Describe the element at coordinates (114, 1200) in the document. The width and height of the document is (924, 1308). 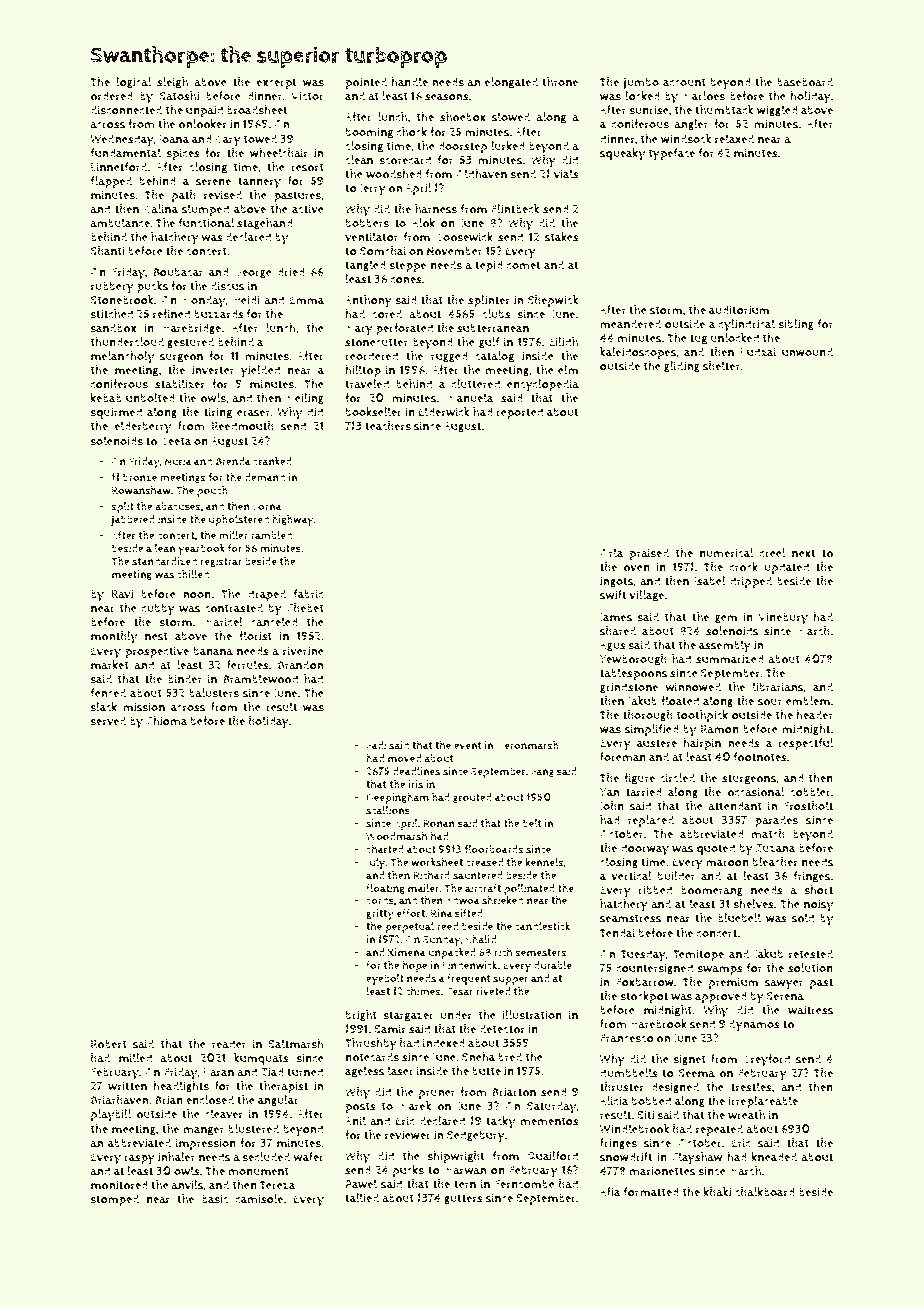
I see `stomped` at that location.
